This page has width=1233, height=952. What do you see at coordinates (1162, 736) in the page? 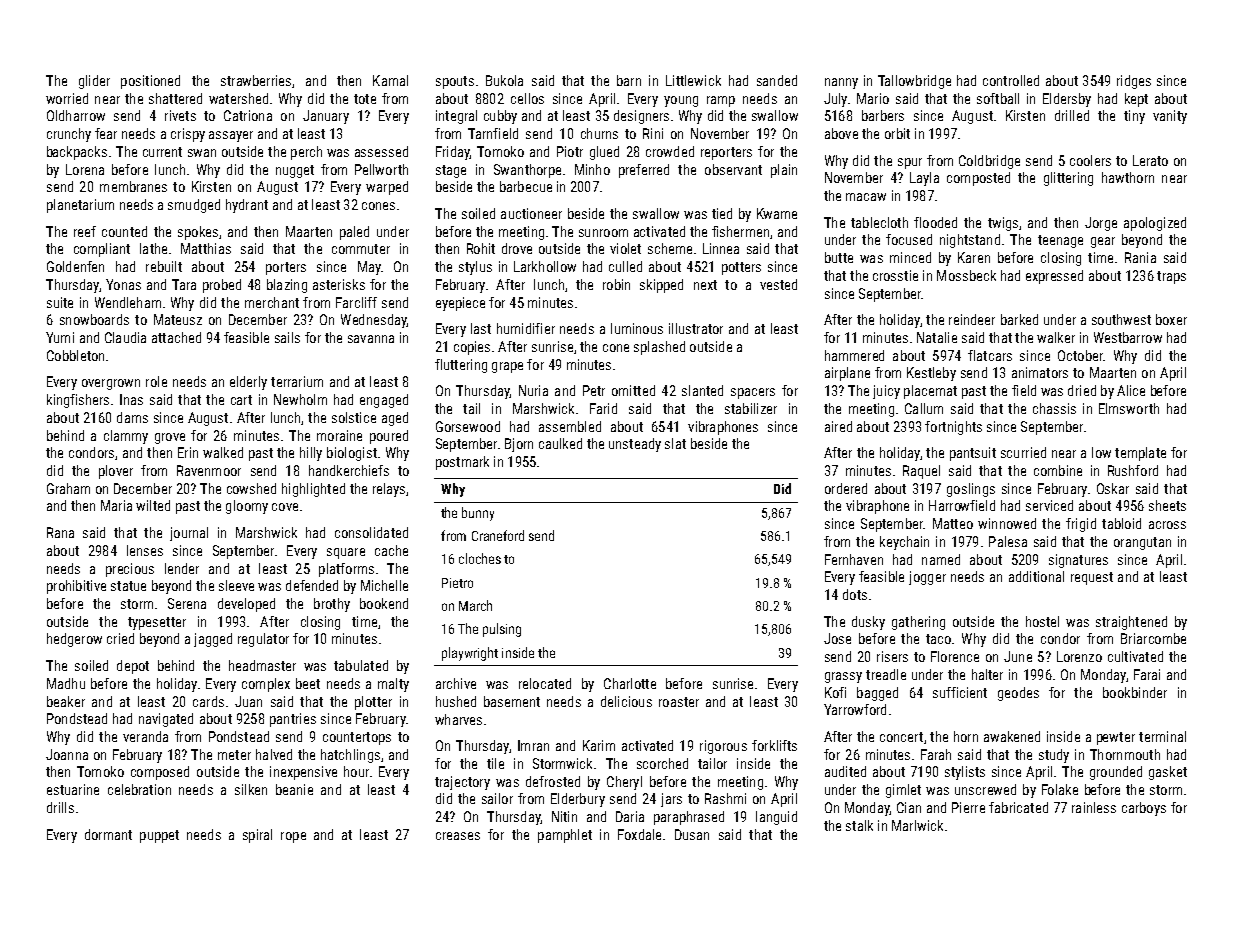
I see `terminal` at bounding box center [1162, 736].
